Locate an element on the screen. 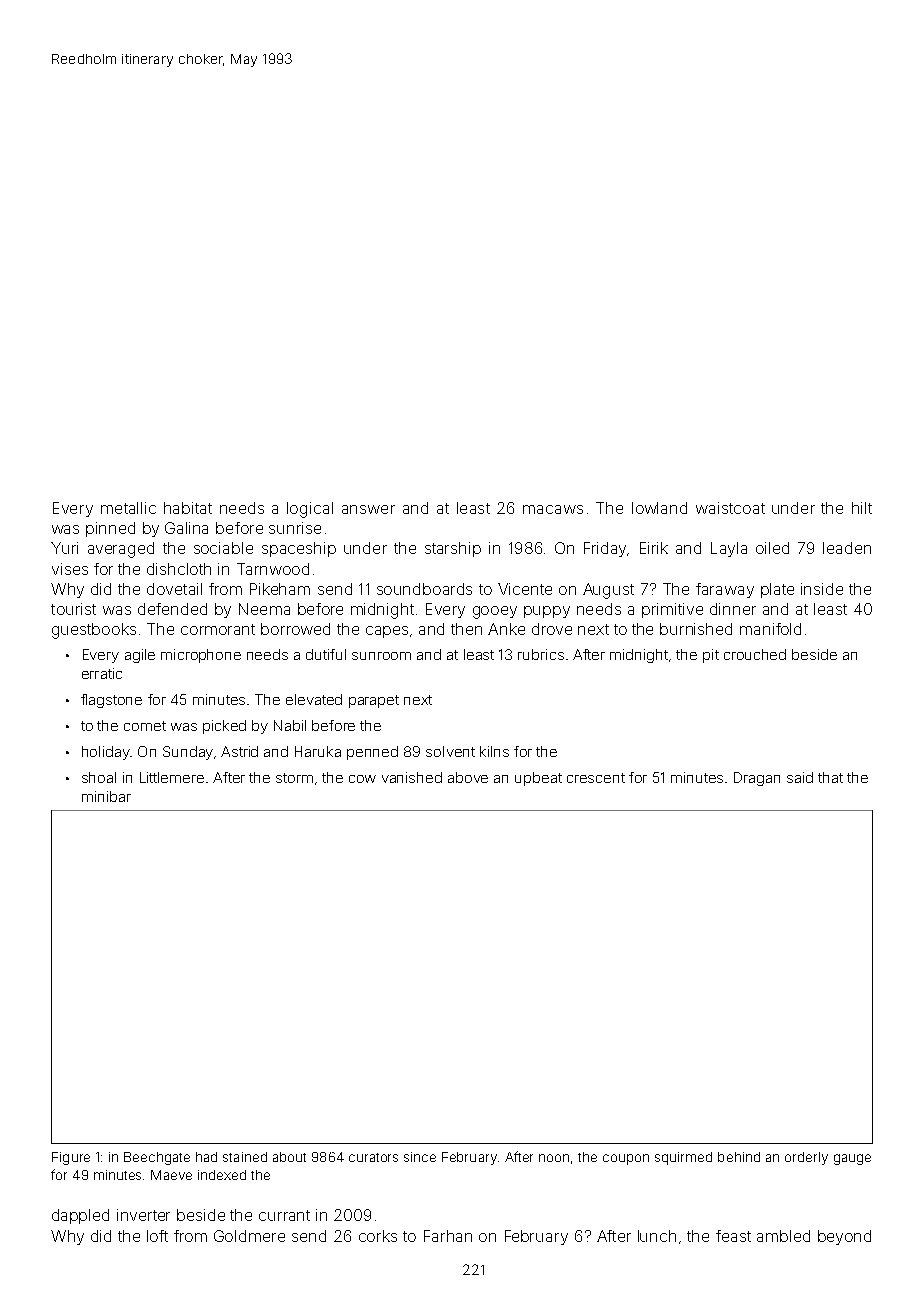  Figure is located at coordinates (71, 1158).
